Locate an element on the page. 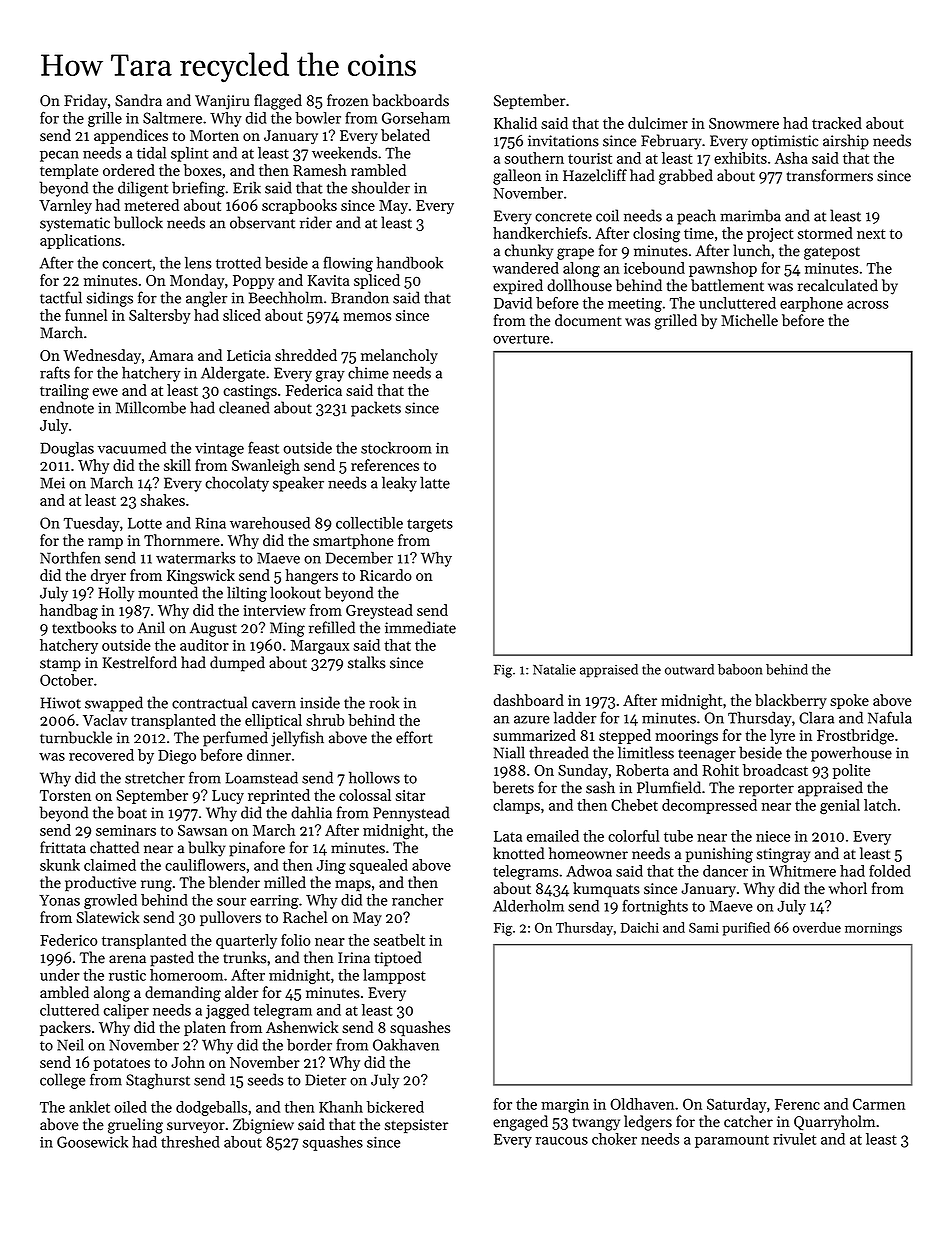  dollhouse is located at coordinates (579, 285).
